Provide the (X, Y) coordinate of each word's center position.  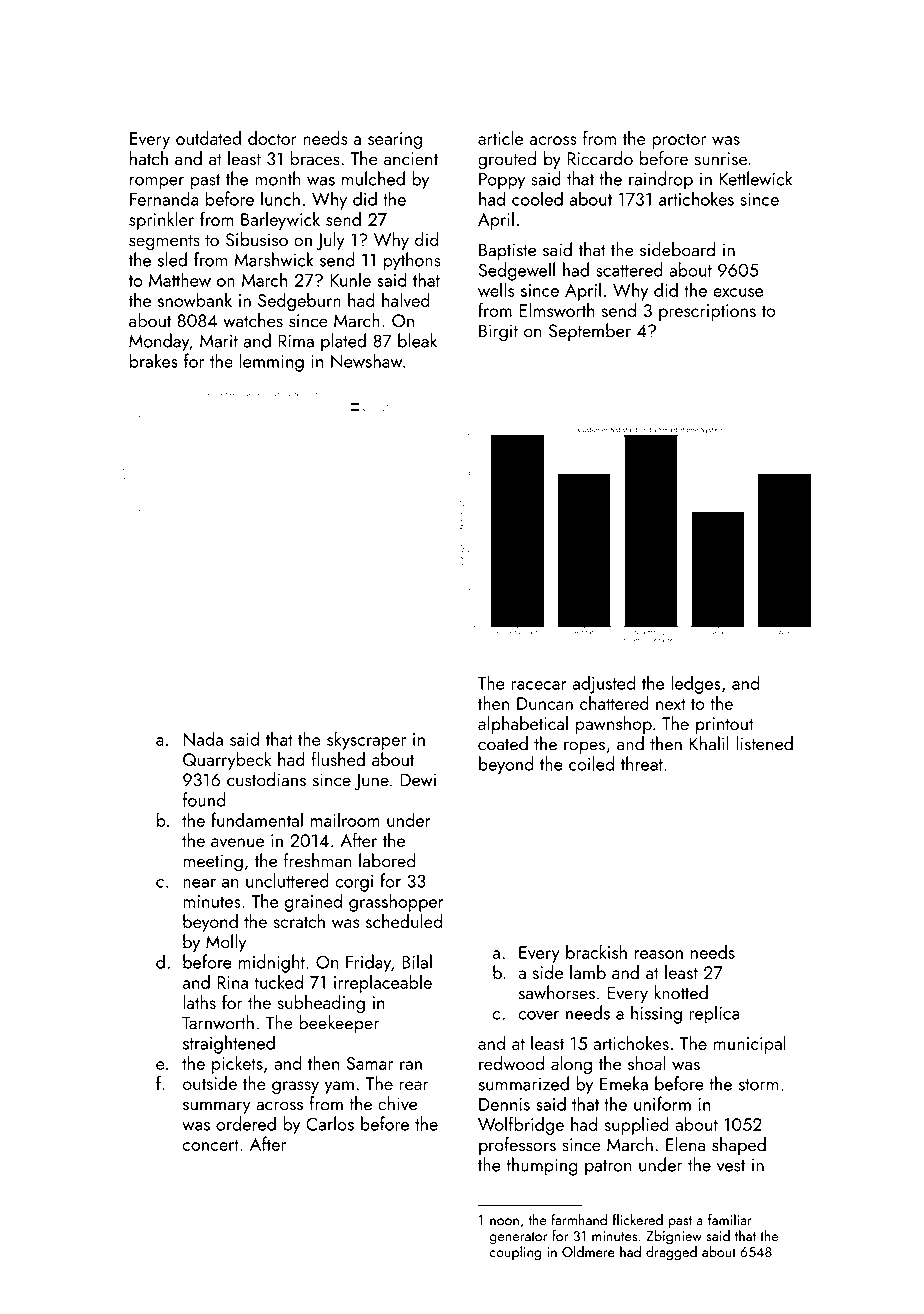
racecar (539, 685)
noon (504, 1222)
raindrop (661, 180)
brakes (154, 360)
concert (211, 1145)
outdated (208, 137)
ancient (411, 159)
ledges (696, 684)
